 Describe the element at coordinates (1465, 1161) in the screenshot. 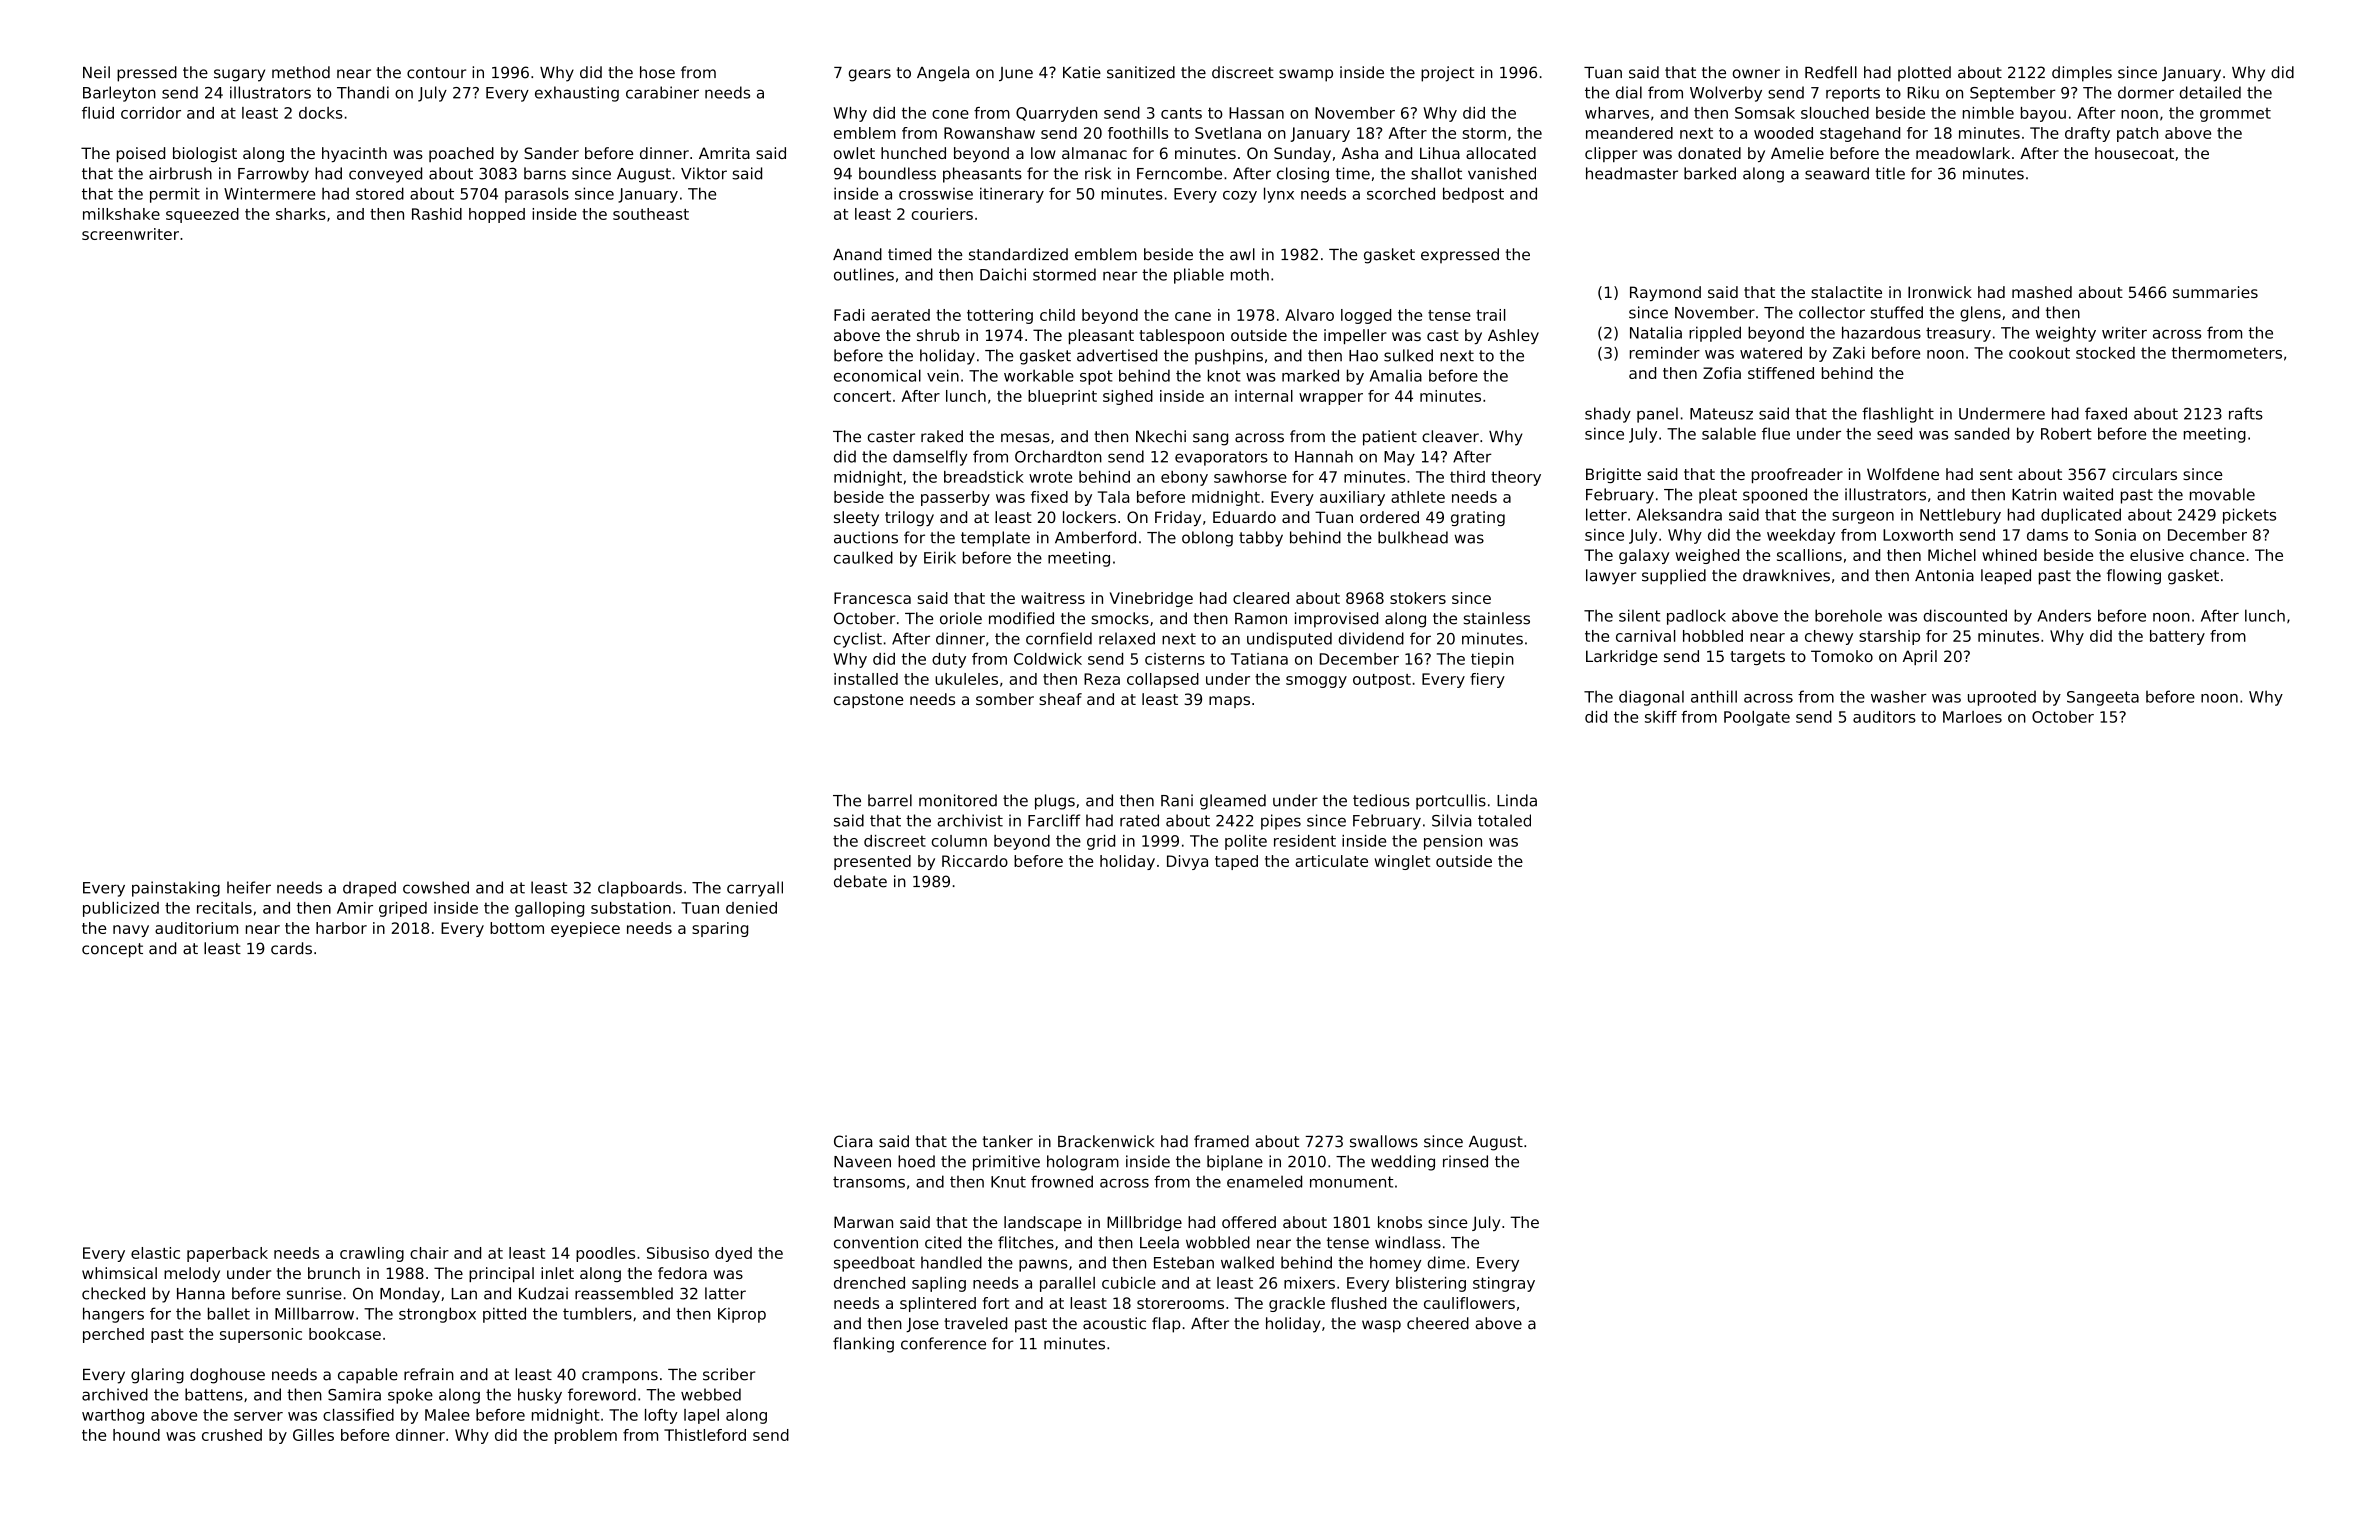

I see `rinsed` at that location.
